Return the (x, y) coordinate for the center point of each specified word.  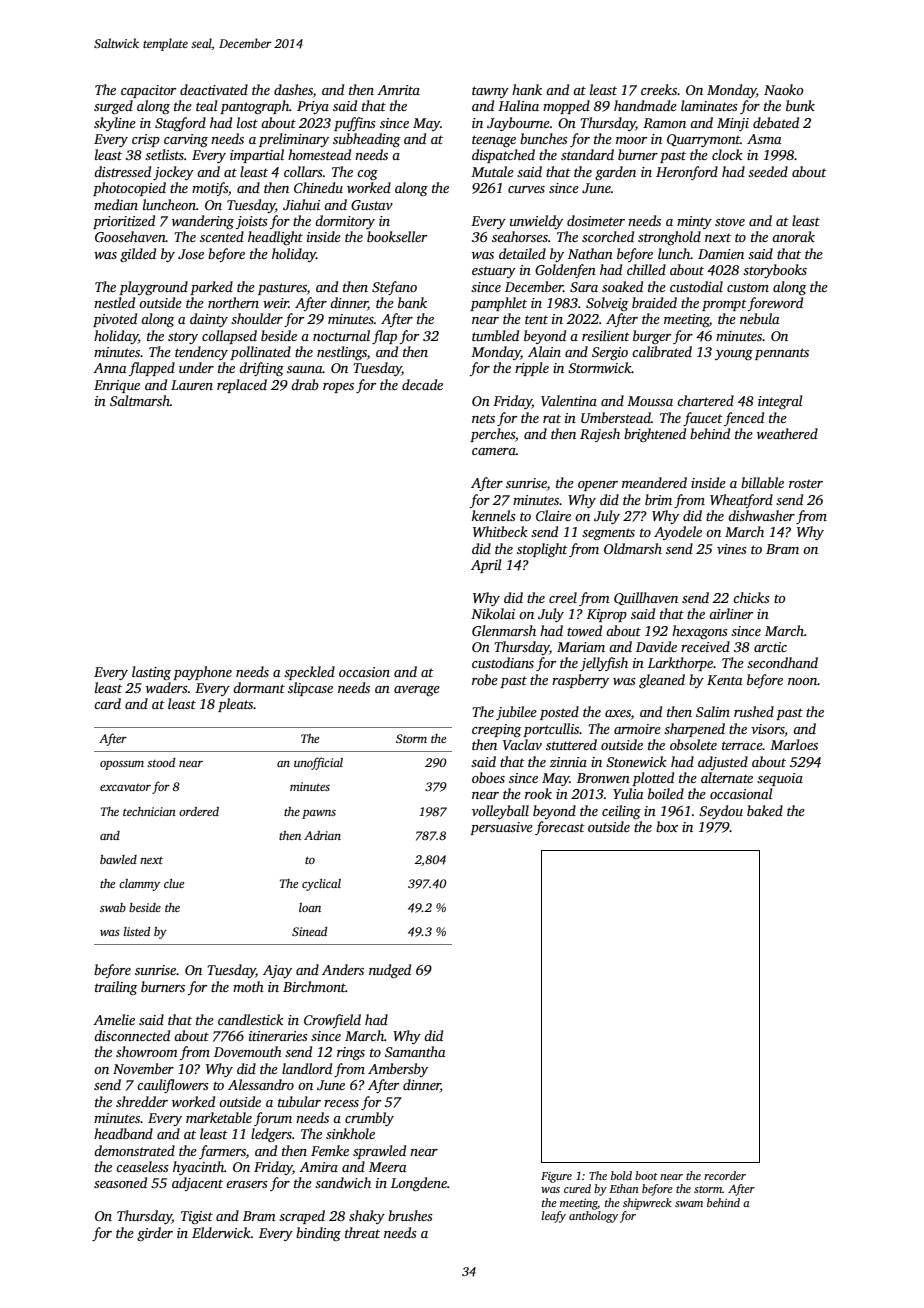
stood (161, 762)
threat (362, 1232)
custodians (503, 662)
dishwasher (761, 515)
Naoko (783, 89)
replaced (242, 386)
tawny (490, 92)
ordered (199, 811)
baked (765, 810)
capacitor (148, 91)
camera (494, 451)
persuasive (501, 828)
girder (155, 1234)
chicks (751, 597)
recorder (725, 1175)
